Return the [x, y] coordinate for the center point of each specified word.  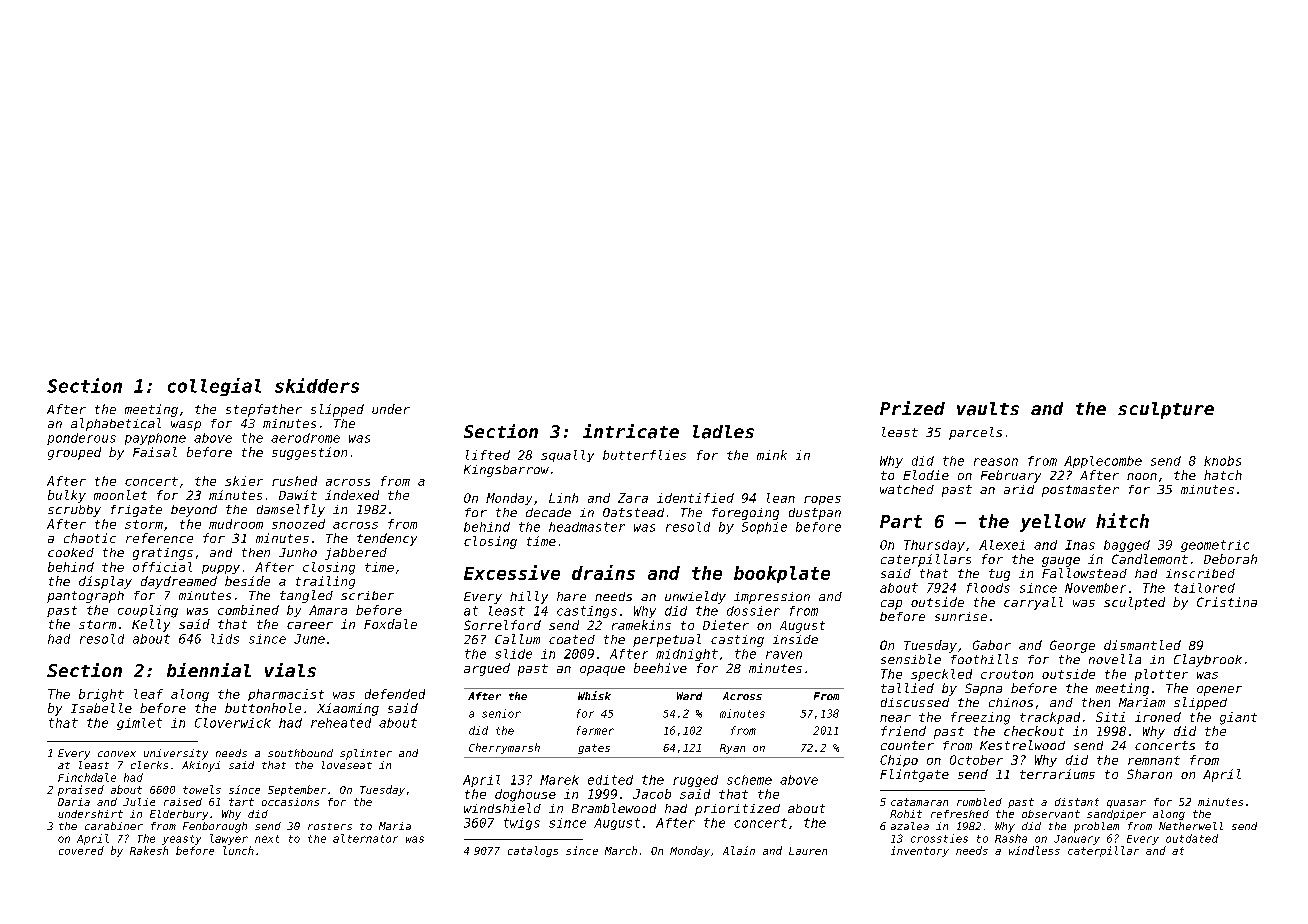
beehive [660, 668]
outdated [1192, 838]
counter [907, 745]
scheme [749, 780]
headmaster [587, 527]
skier [244, 481]
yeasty [181, 840]
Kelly [151, 625]
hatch [1223, 475]
